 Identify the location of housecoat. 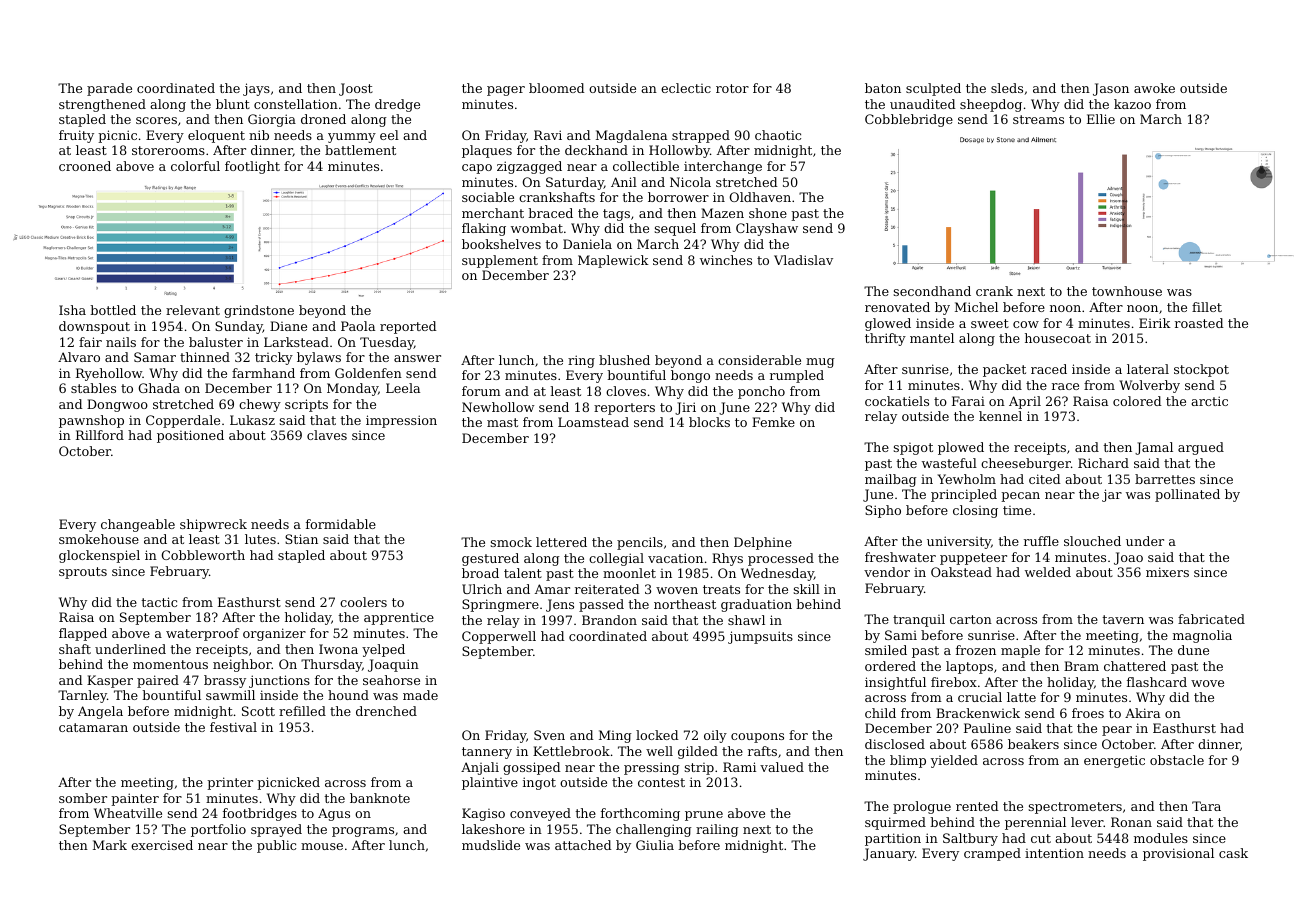
(1058, 338).
